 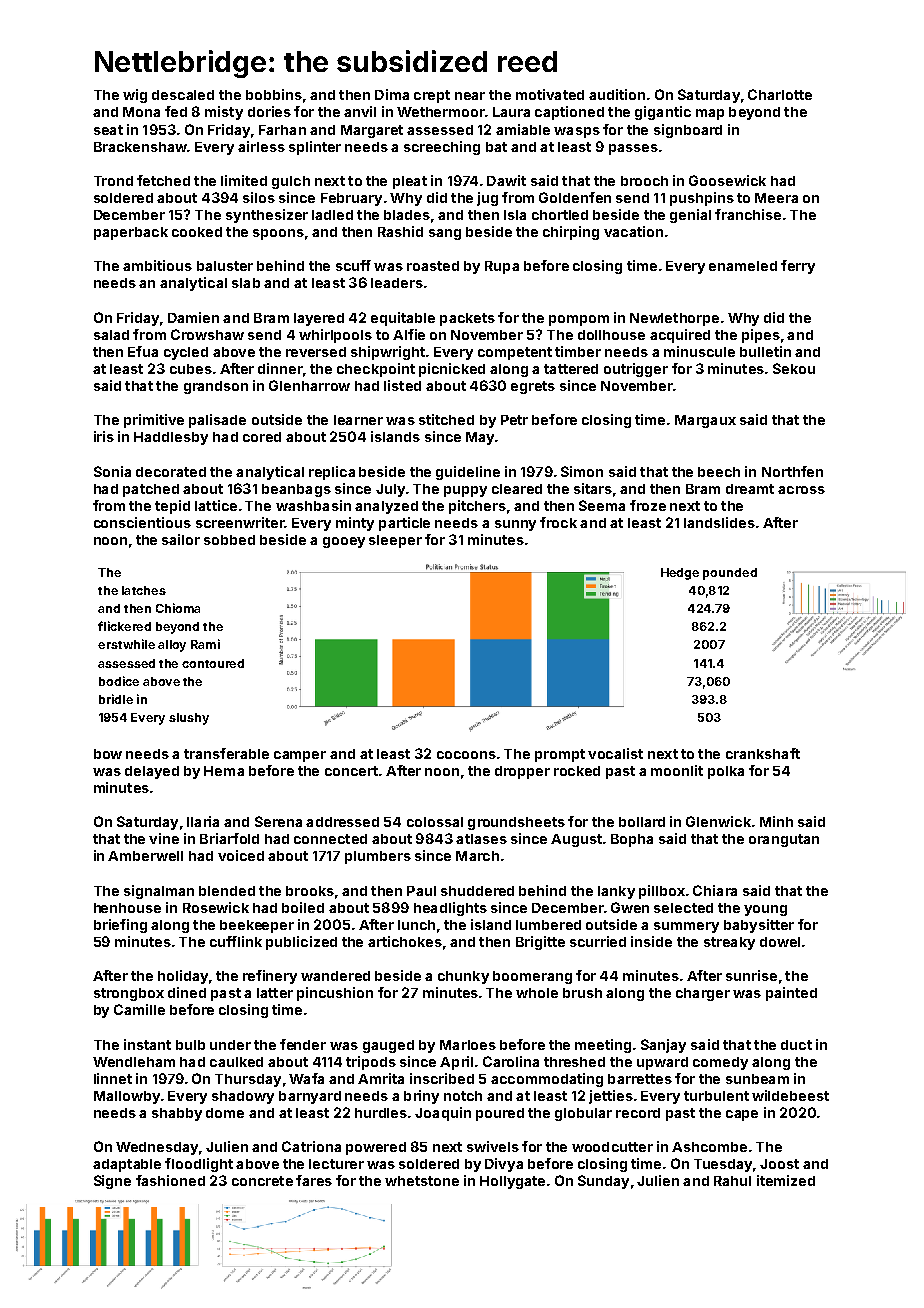 What do you see at coordinates (730, 574) in the document?
I see `pounded` at bounding box center [730, 574].
